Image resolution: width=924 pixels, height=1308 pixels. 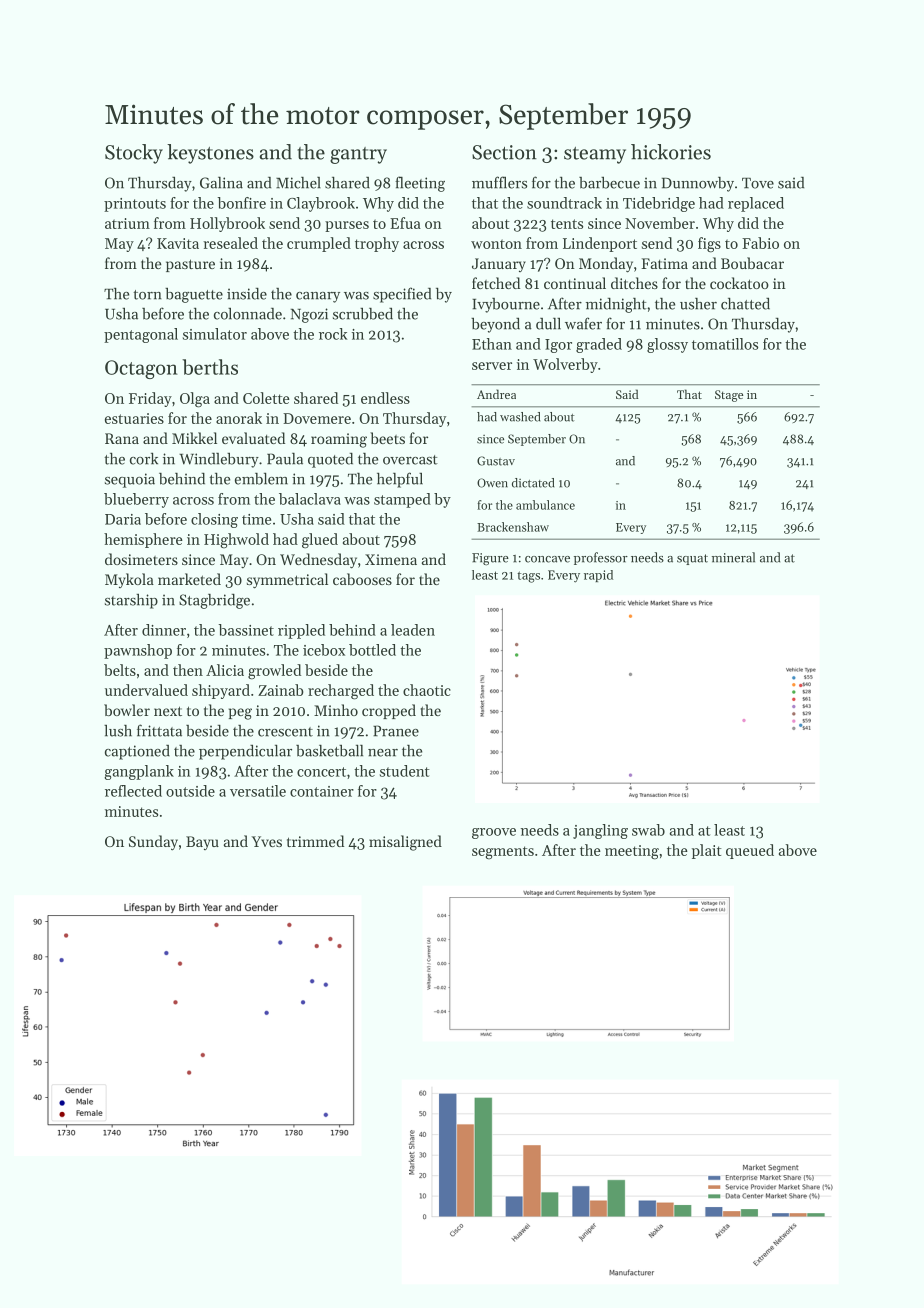 What do you see at coordinates (405, 843) in the screenshot?
I see `misaligned` at bounding box center [405, 843].
